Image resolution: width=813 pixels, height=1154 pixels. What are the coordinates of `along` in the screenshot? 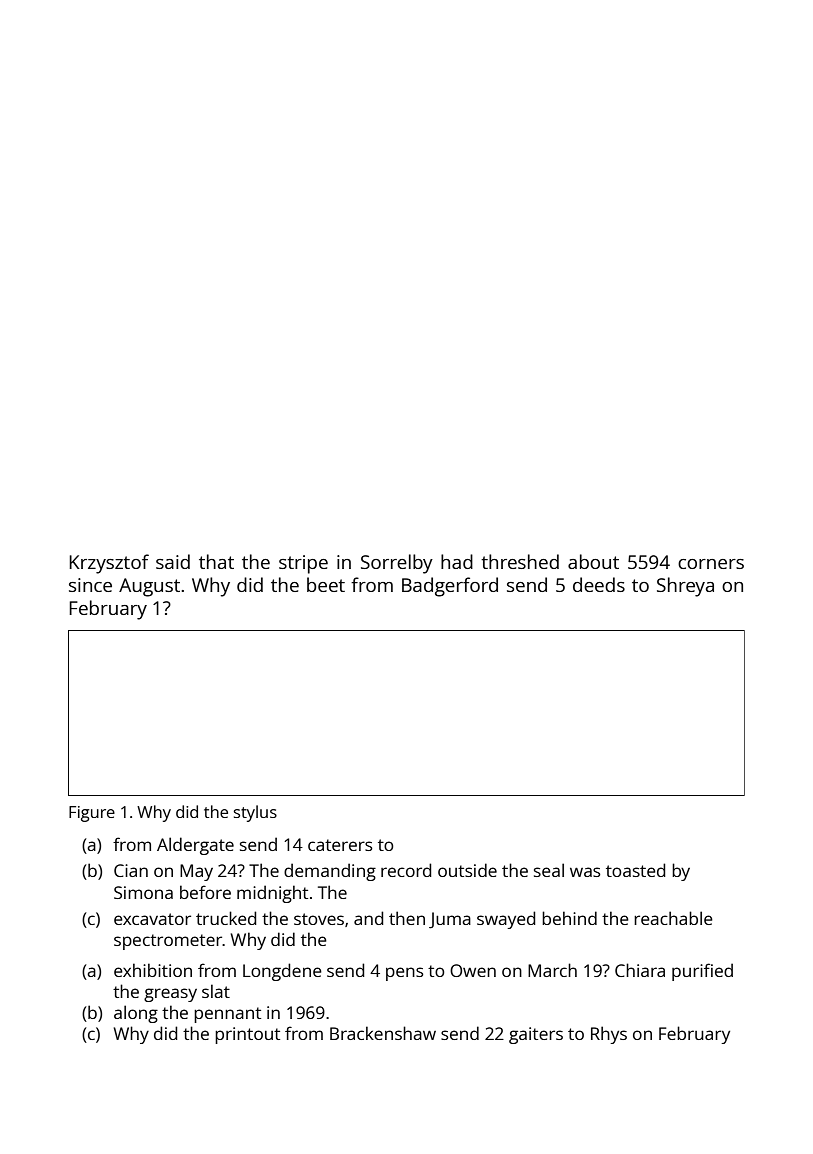 It's located at (136, 1014).
